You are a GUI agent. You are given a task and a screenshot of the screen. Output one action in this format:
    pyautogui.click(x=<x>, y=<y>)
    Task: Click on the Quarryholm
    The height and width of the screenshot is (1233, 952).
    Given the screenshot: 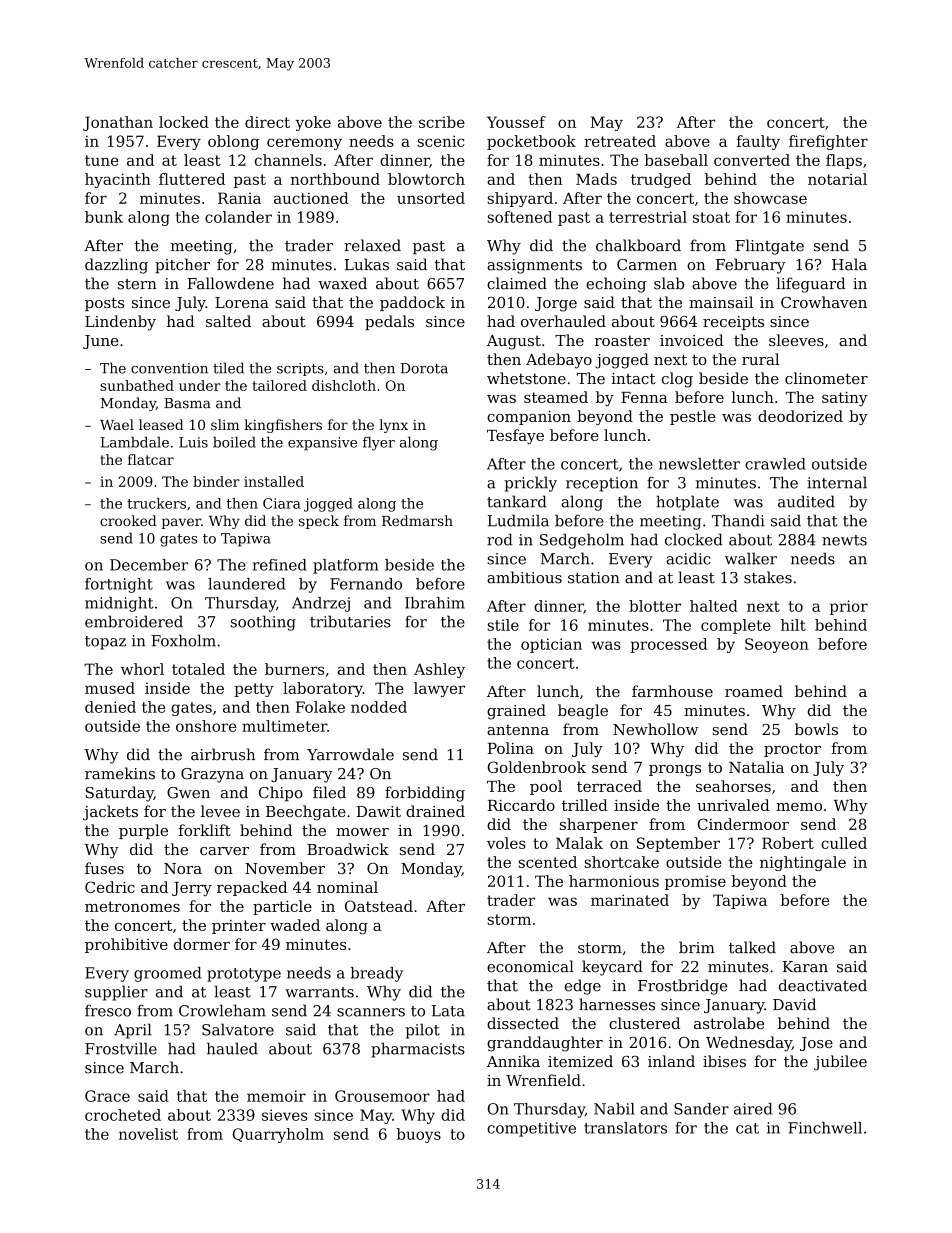 What is the action you would take?
    pyautogui.click(x=278, y=1135)
